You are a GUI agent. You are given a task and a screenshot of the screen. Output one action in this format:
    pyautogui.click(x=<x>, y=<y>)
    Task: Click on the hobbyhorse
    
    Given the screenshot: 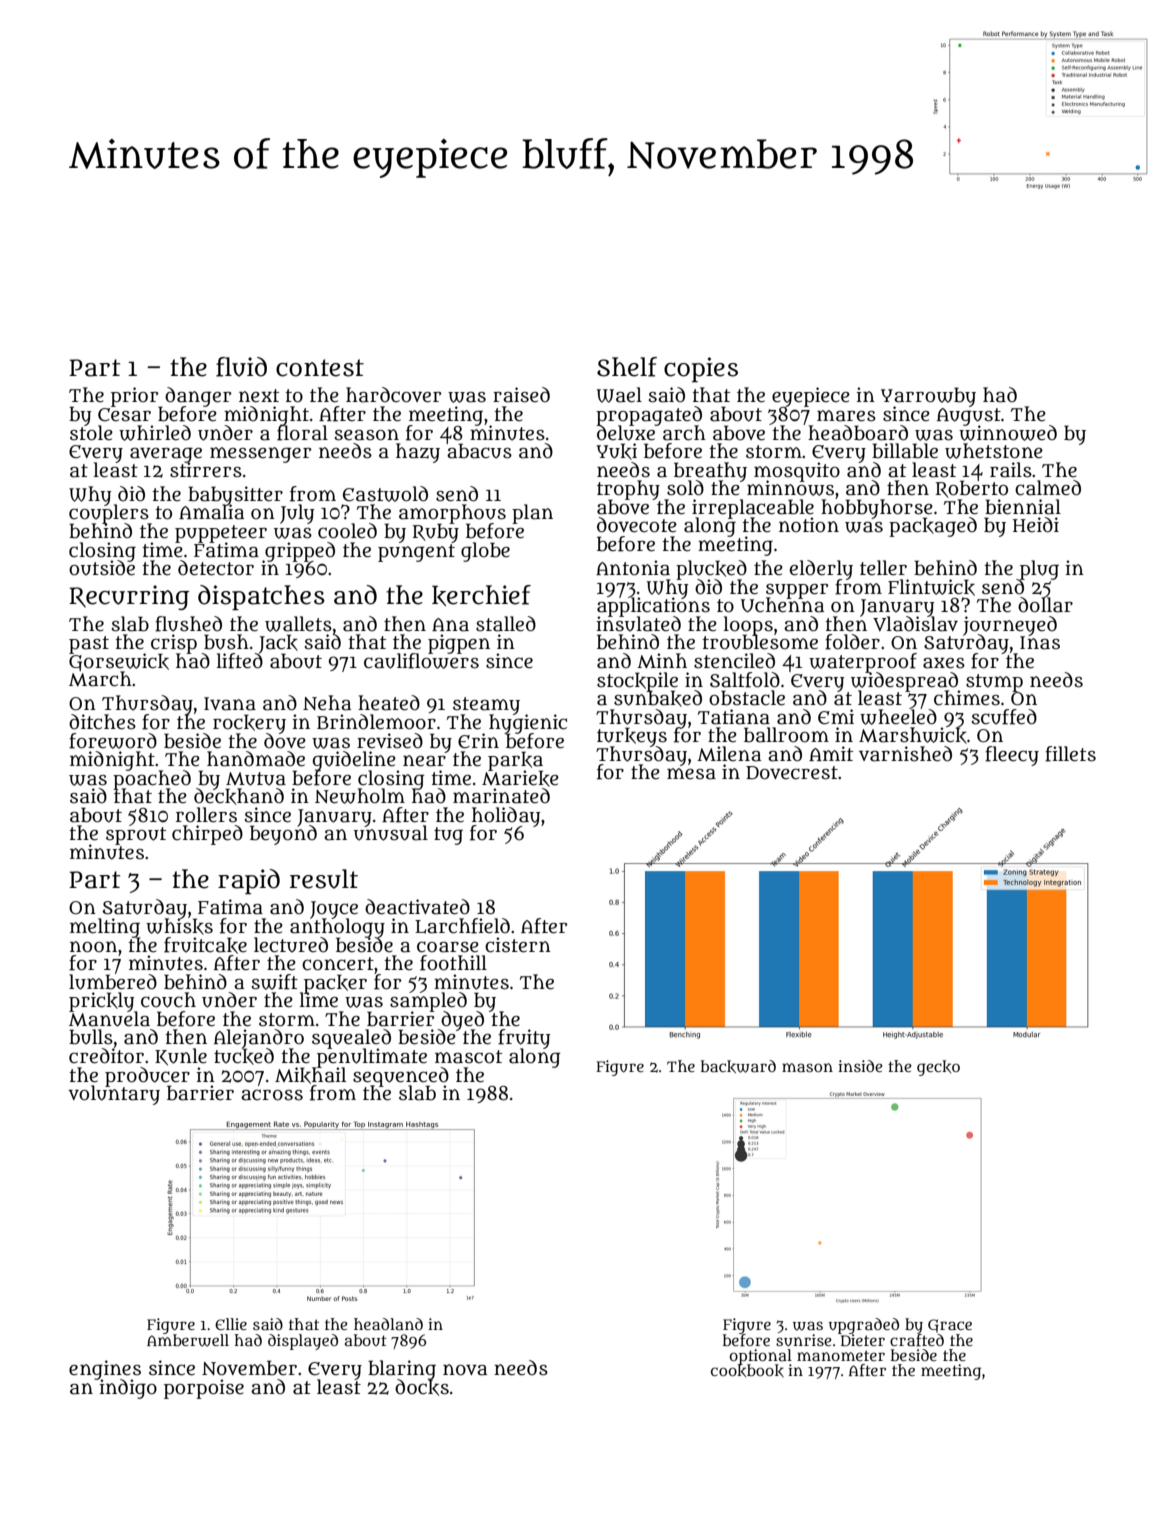 What is the action you would take?
    pyautogui.click(x=877, y=508)
